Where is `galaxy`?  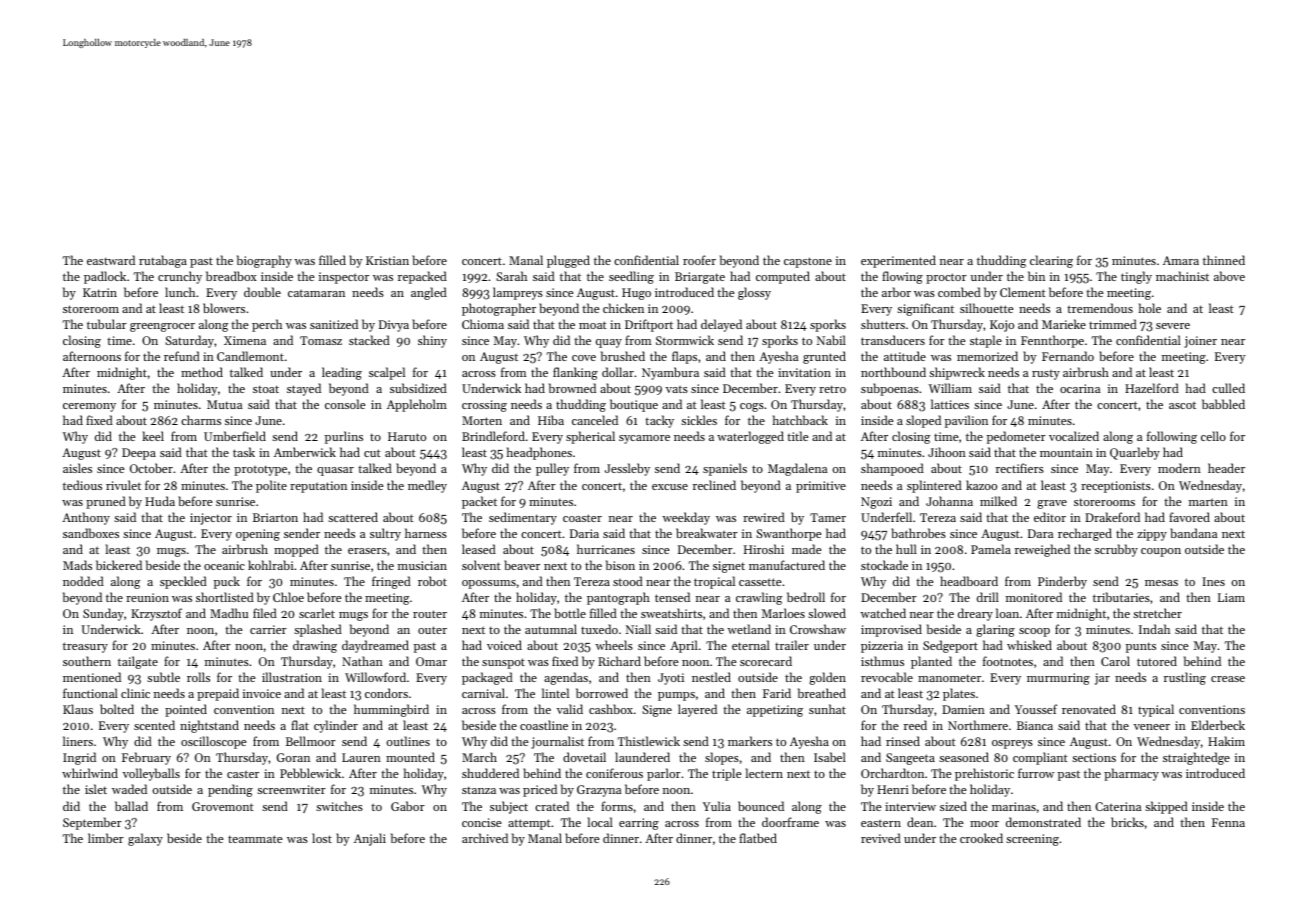 galaxy is located at coordinates (145, 839).
